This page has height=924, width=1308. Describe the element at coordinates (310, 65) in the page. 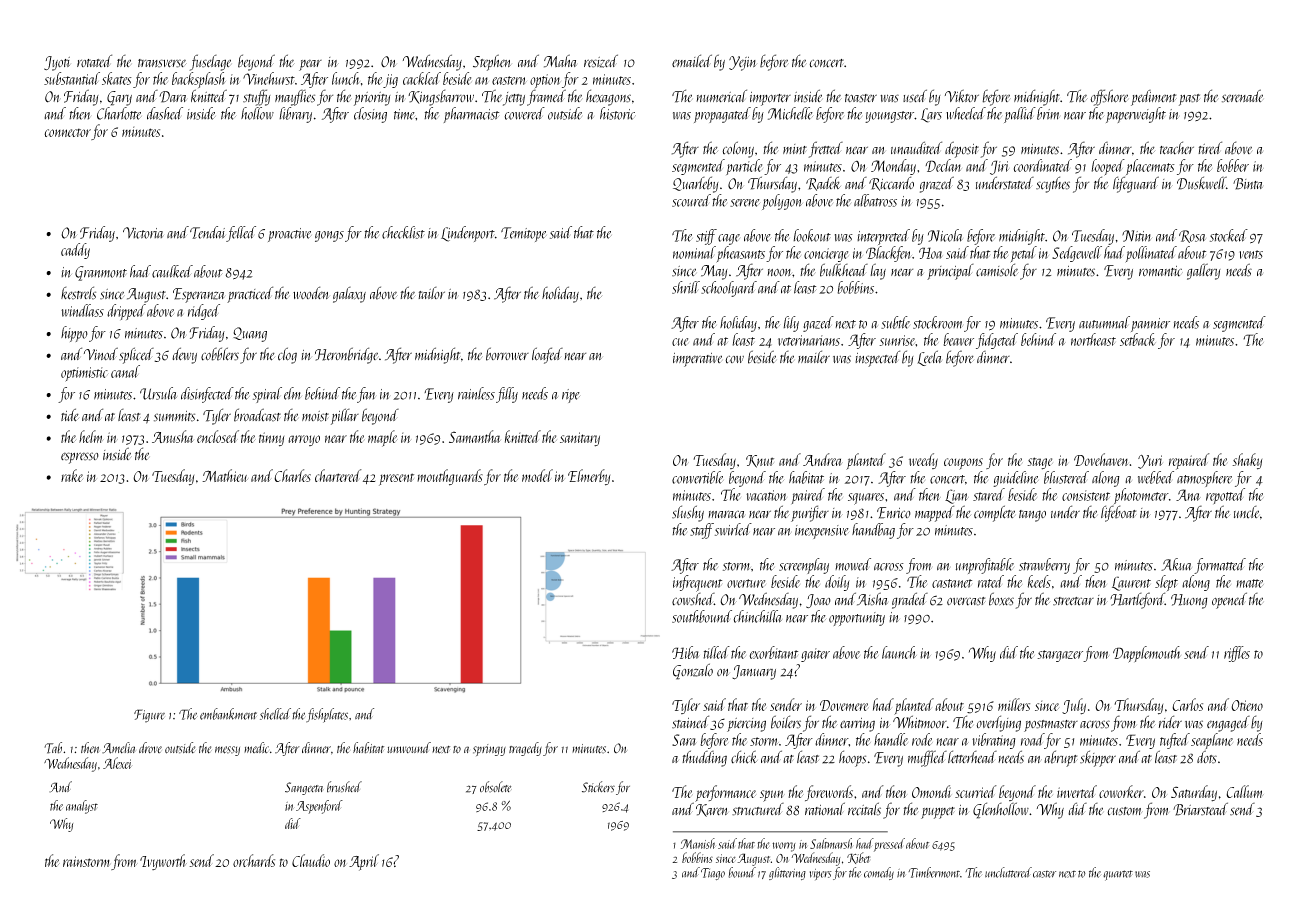

I see `pear` at that location.
